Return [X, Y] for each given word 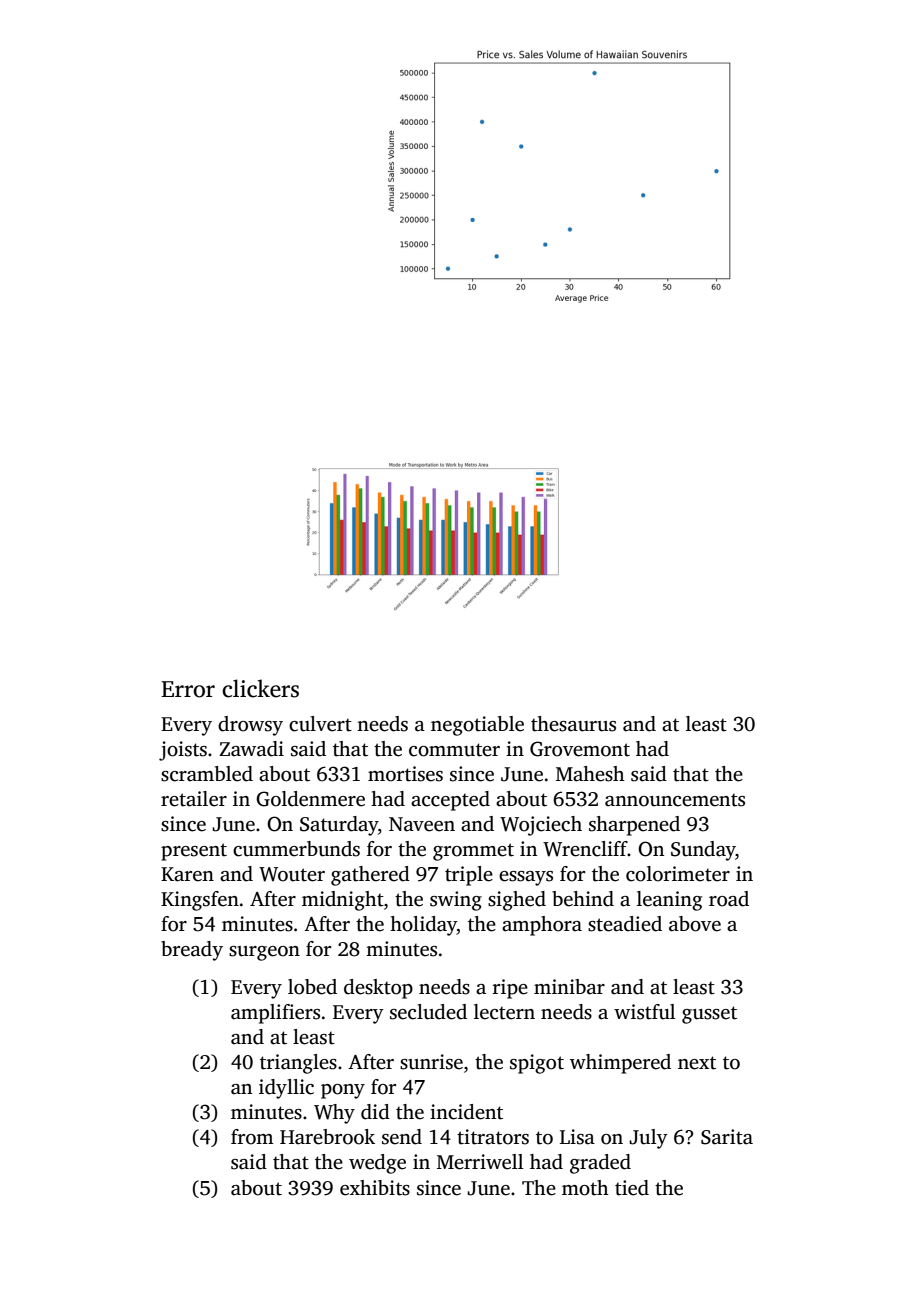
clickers [260, 688]
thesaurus [573, 724]
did [375, 1112]
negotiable [477, 726]
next [697, 1063]
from [252, 1137]
